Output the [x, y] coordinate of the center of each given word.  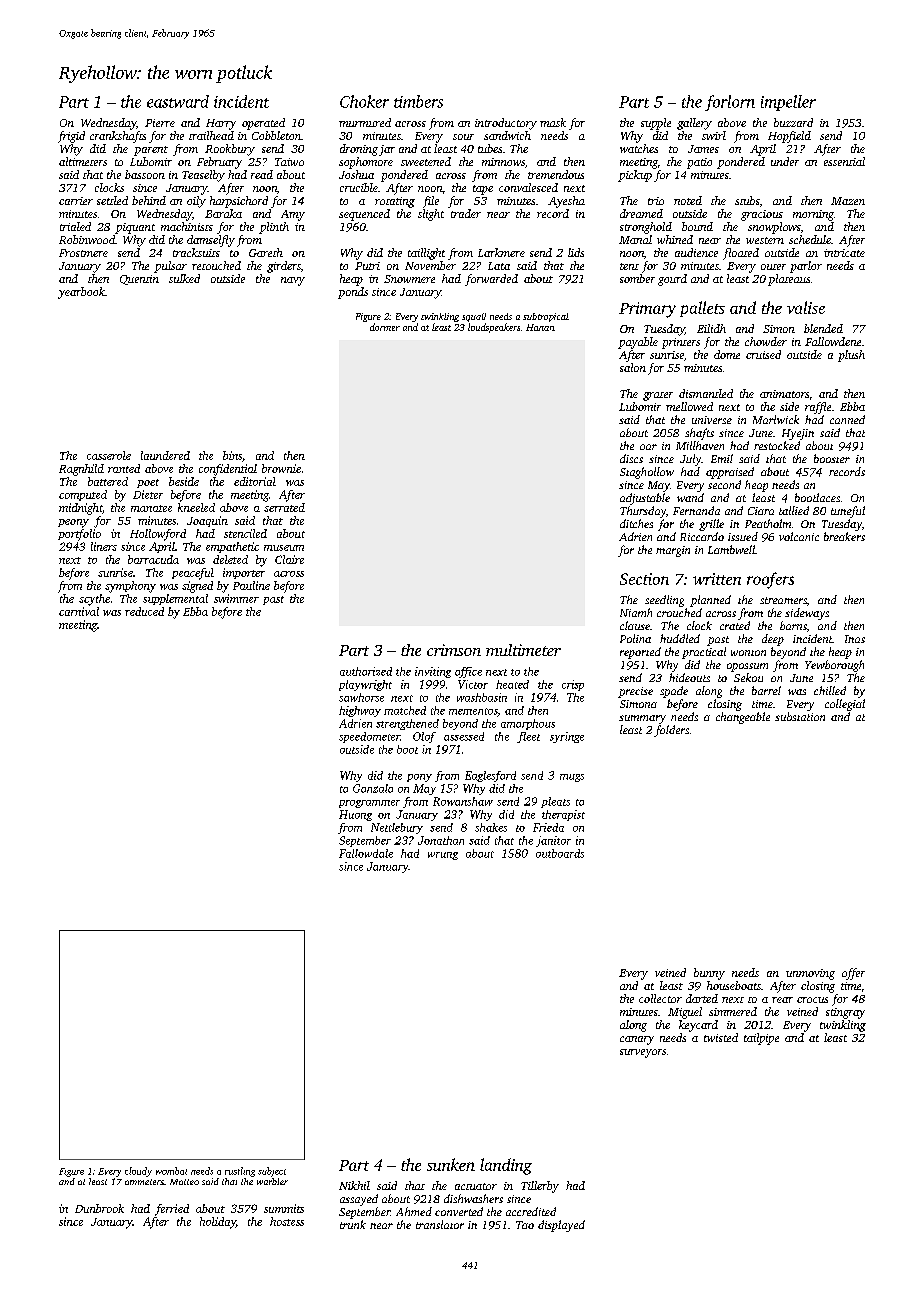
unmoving [810, 974]
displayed [561, 1226]
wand [690, 497]
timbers [418, 101]
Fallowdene [833, 341]
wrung [443, 856]
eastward [178, 101]
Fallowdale [366, 853]
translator [440, 1224]
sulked [184, 278]
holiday [218, 1223]
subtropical [546, 317]
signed [197, 587]
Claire [289, 559]
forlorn [730, 103]
